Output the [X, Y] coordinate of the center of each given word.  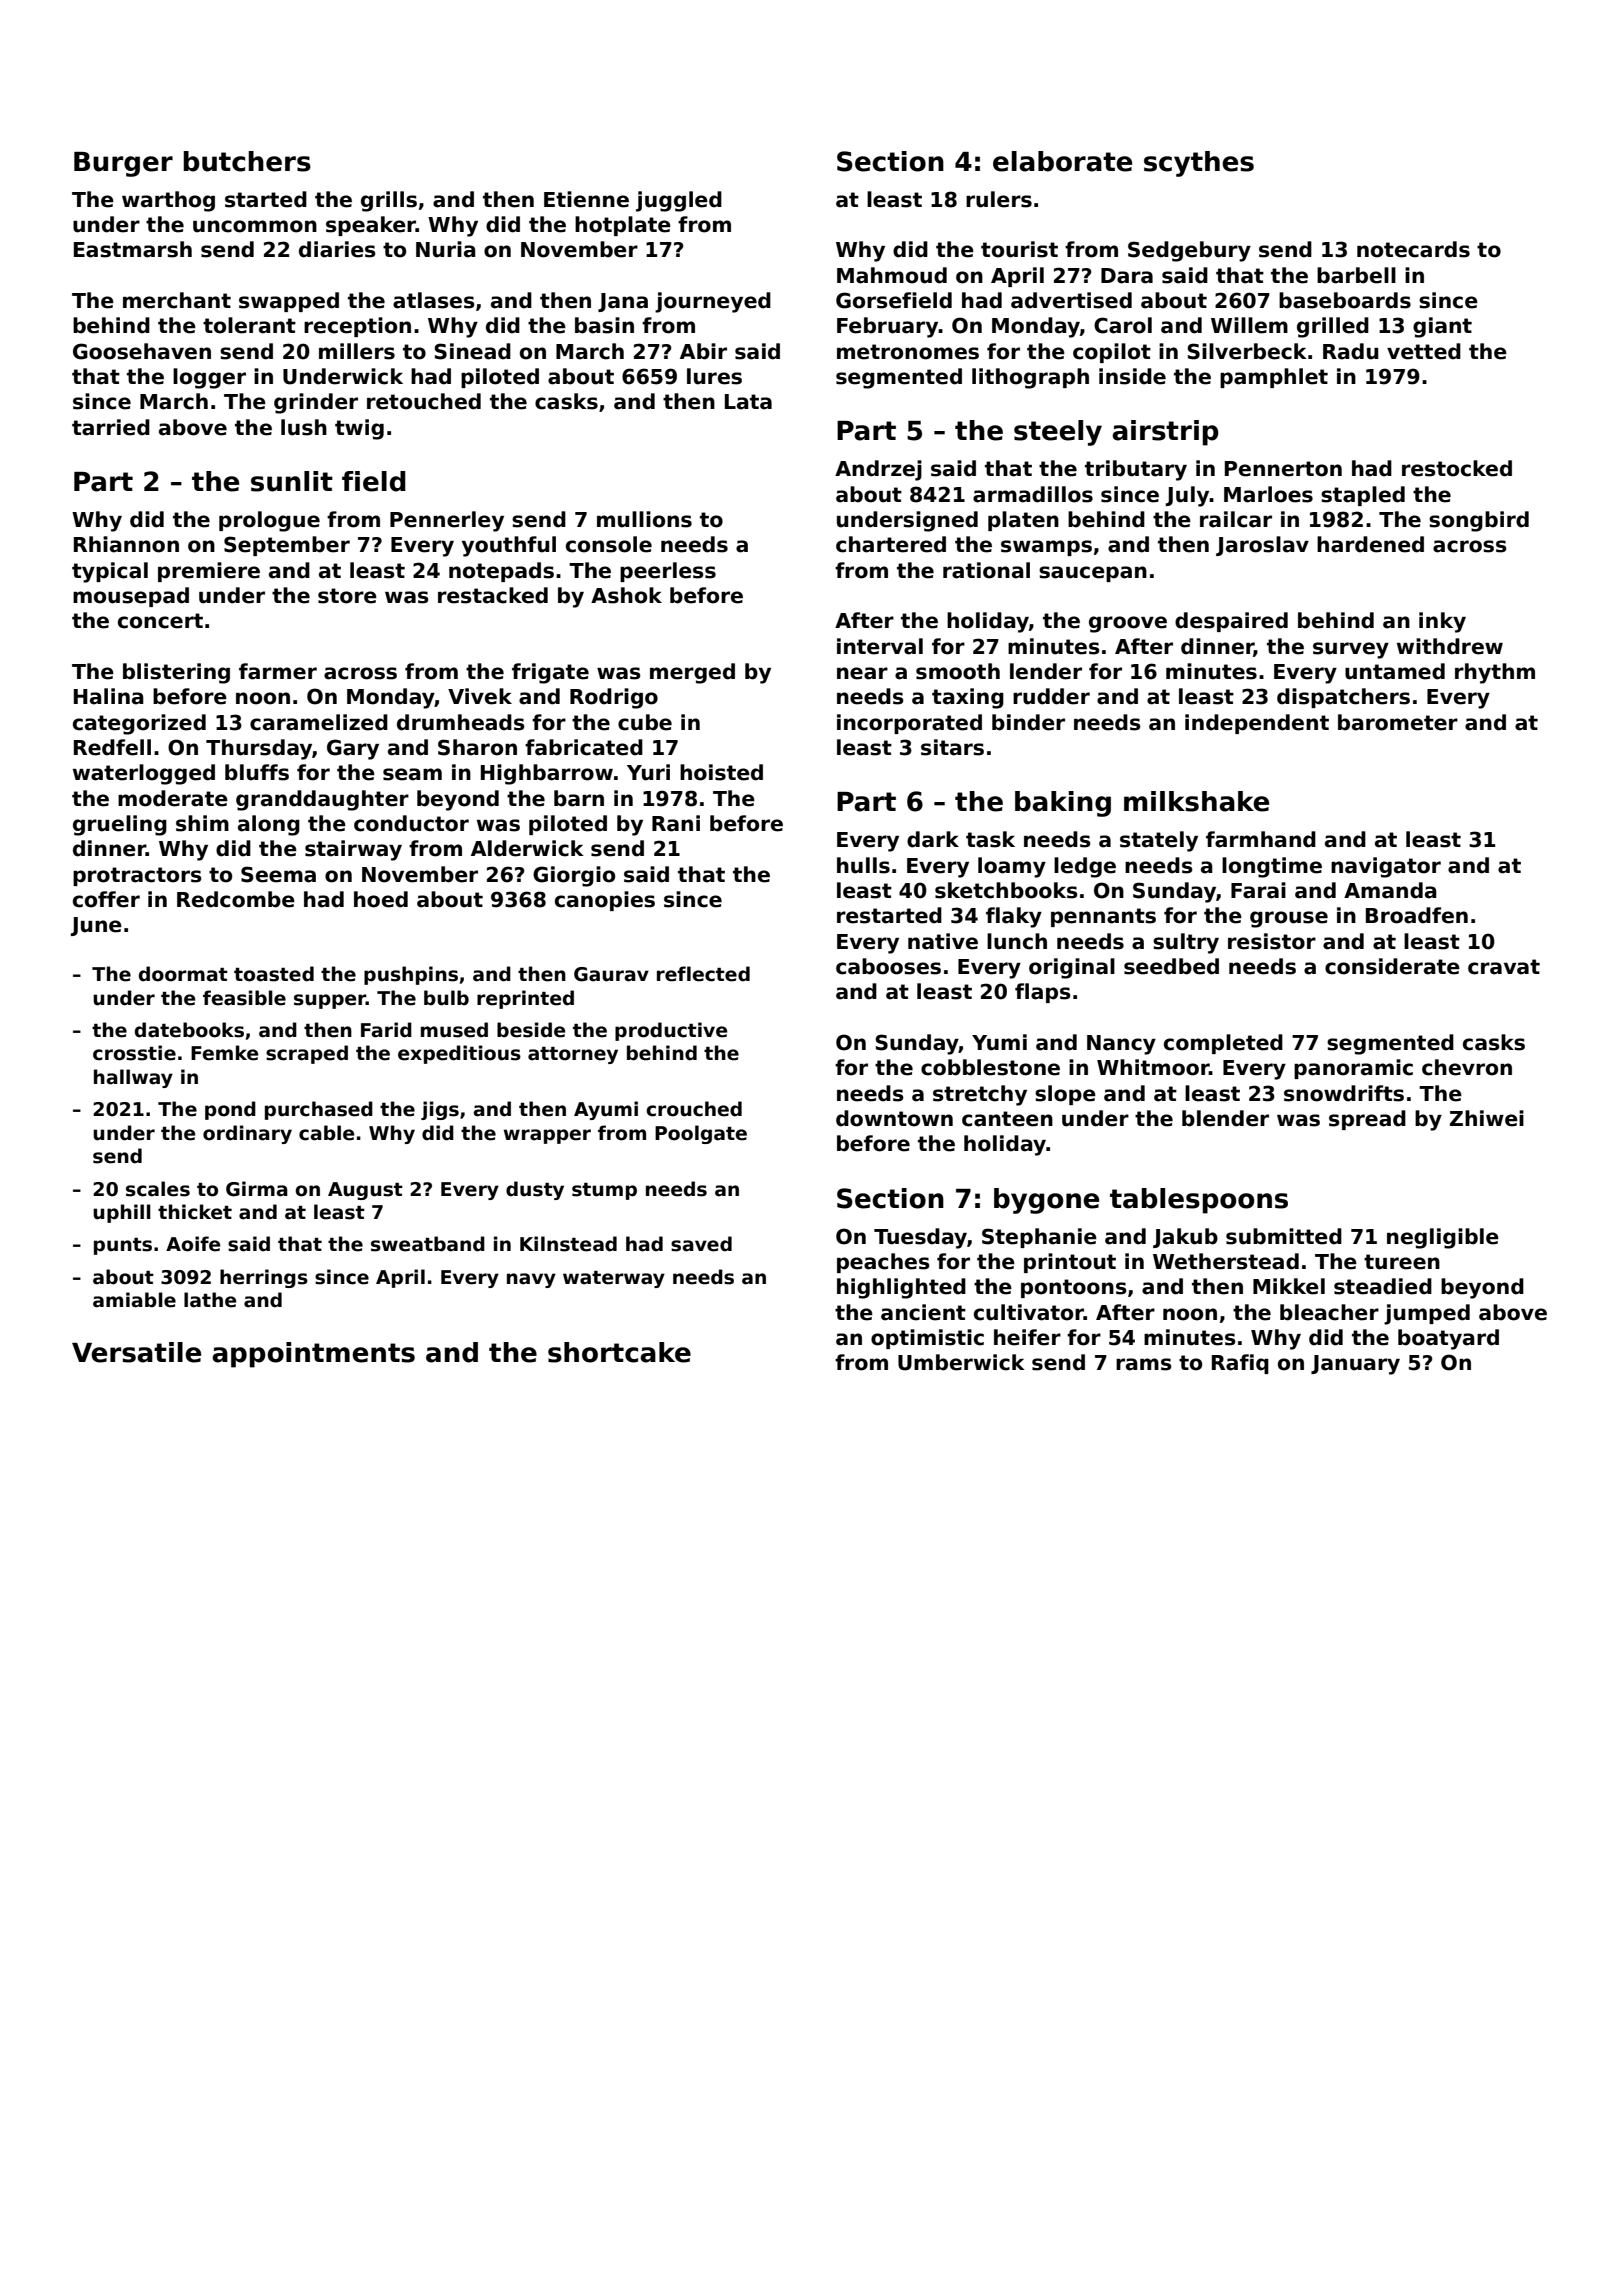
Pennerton [1283, 469]
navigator [1386, 867]
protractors [137, 876]
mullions [644, 519]
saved [701, 1244]
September [287, 546]
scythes [1199, 164]
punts [123, 1246]
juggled [679, 201]
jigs [440, 1110]
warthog [168, 201]
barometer [1398, 722]
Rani [676, 823]
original [1072, 968]
